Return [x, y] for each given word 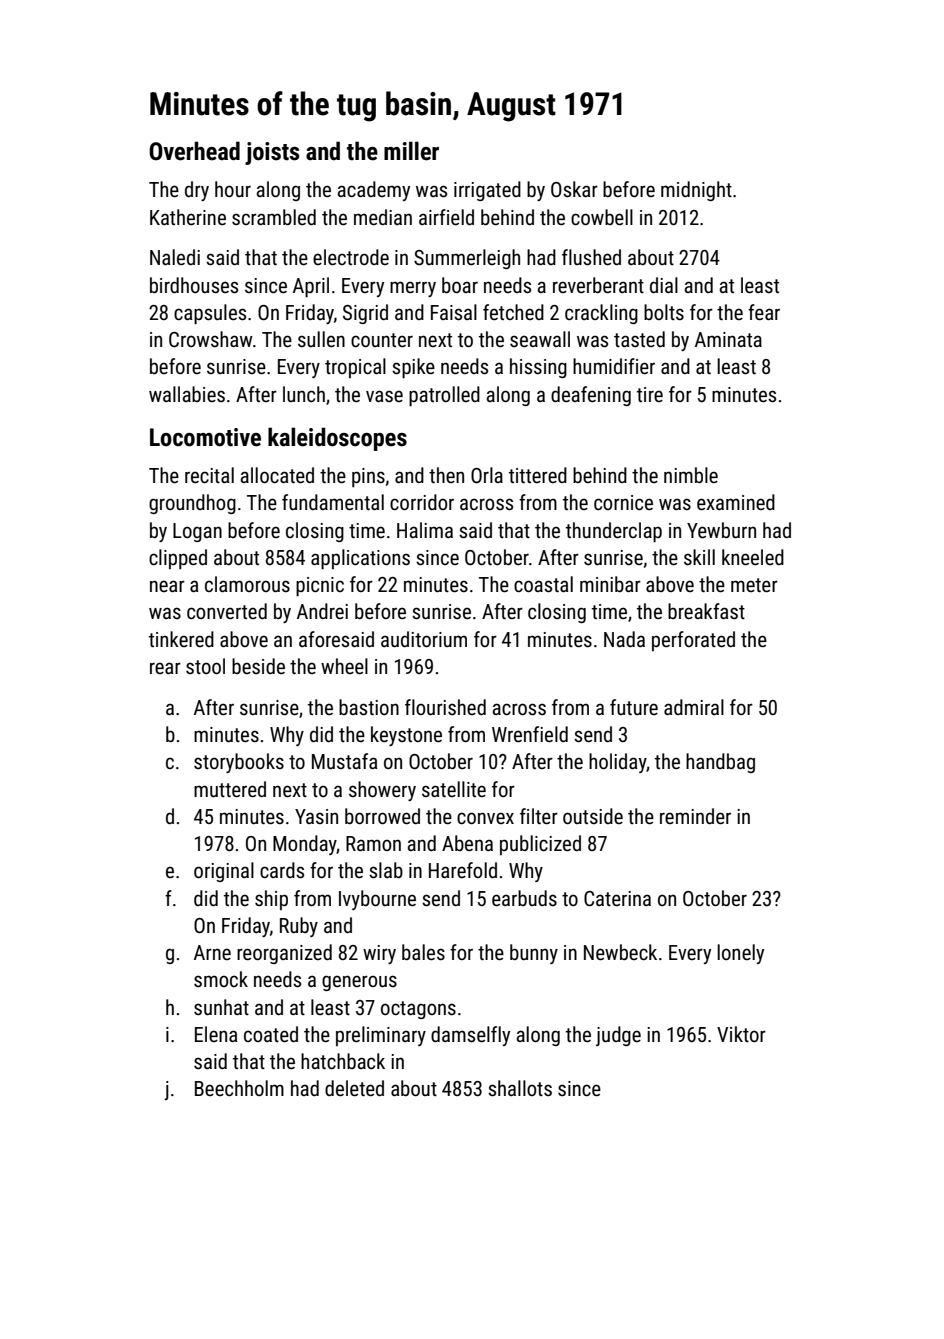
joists [272, 153]
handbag [720, 763]
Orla [487, 475]
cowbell [602, 217]
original [224, 872]
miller [411, 151]
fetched [513, 312]
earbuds [524, 898]
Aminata [728, 339]
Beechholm [239, 1088]
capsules [210, 314]
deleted [354, 1088]
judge [618, 1036]
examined [736, 502]
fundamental [333, 502]
